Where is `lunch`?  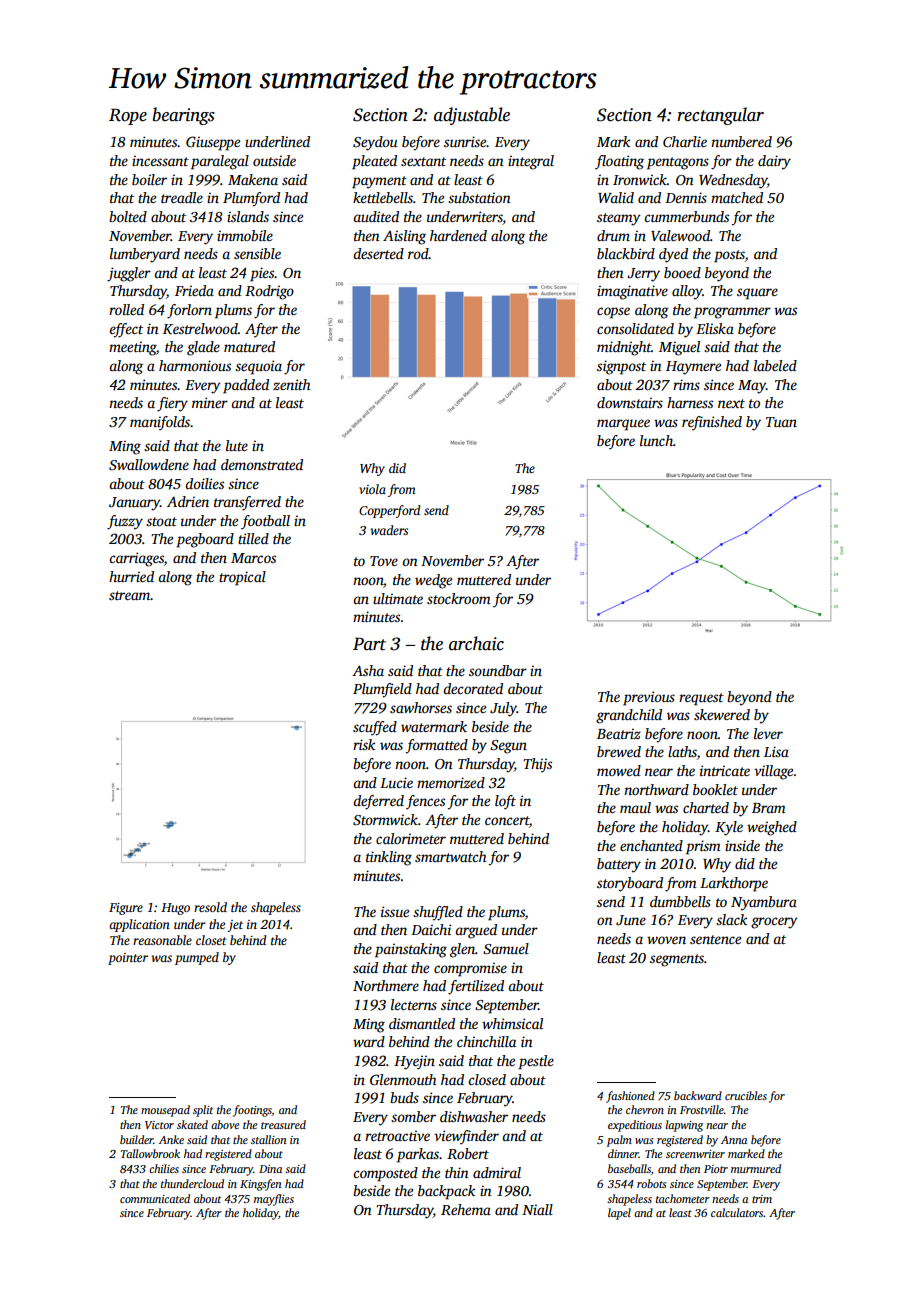 lunch is located at coordinates (656, 440).
